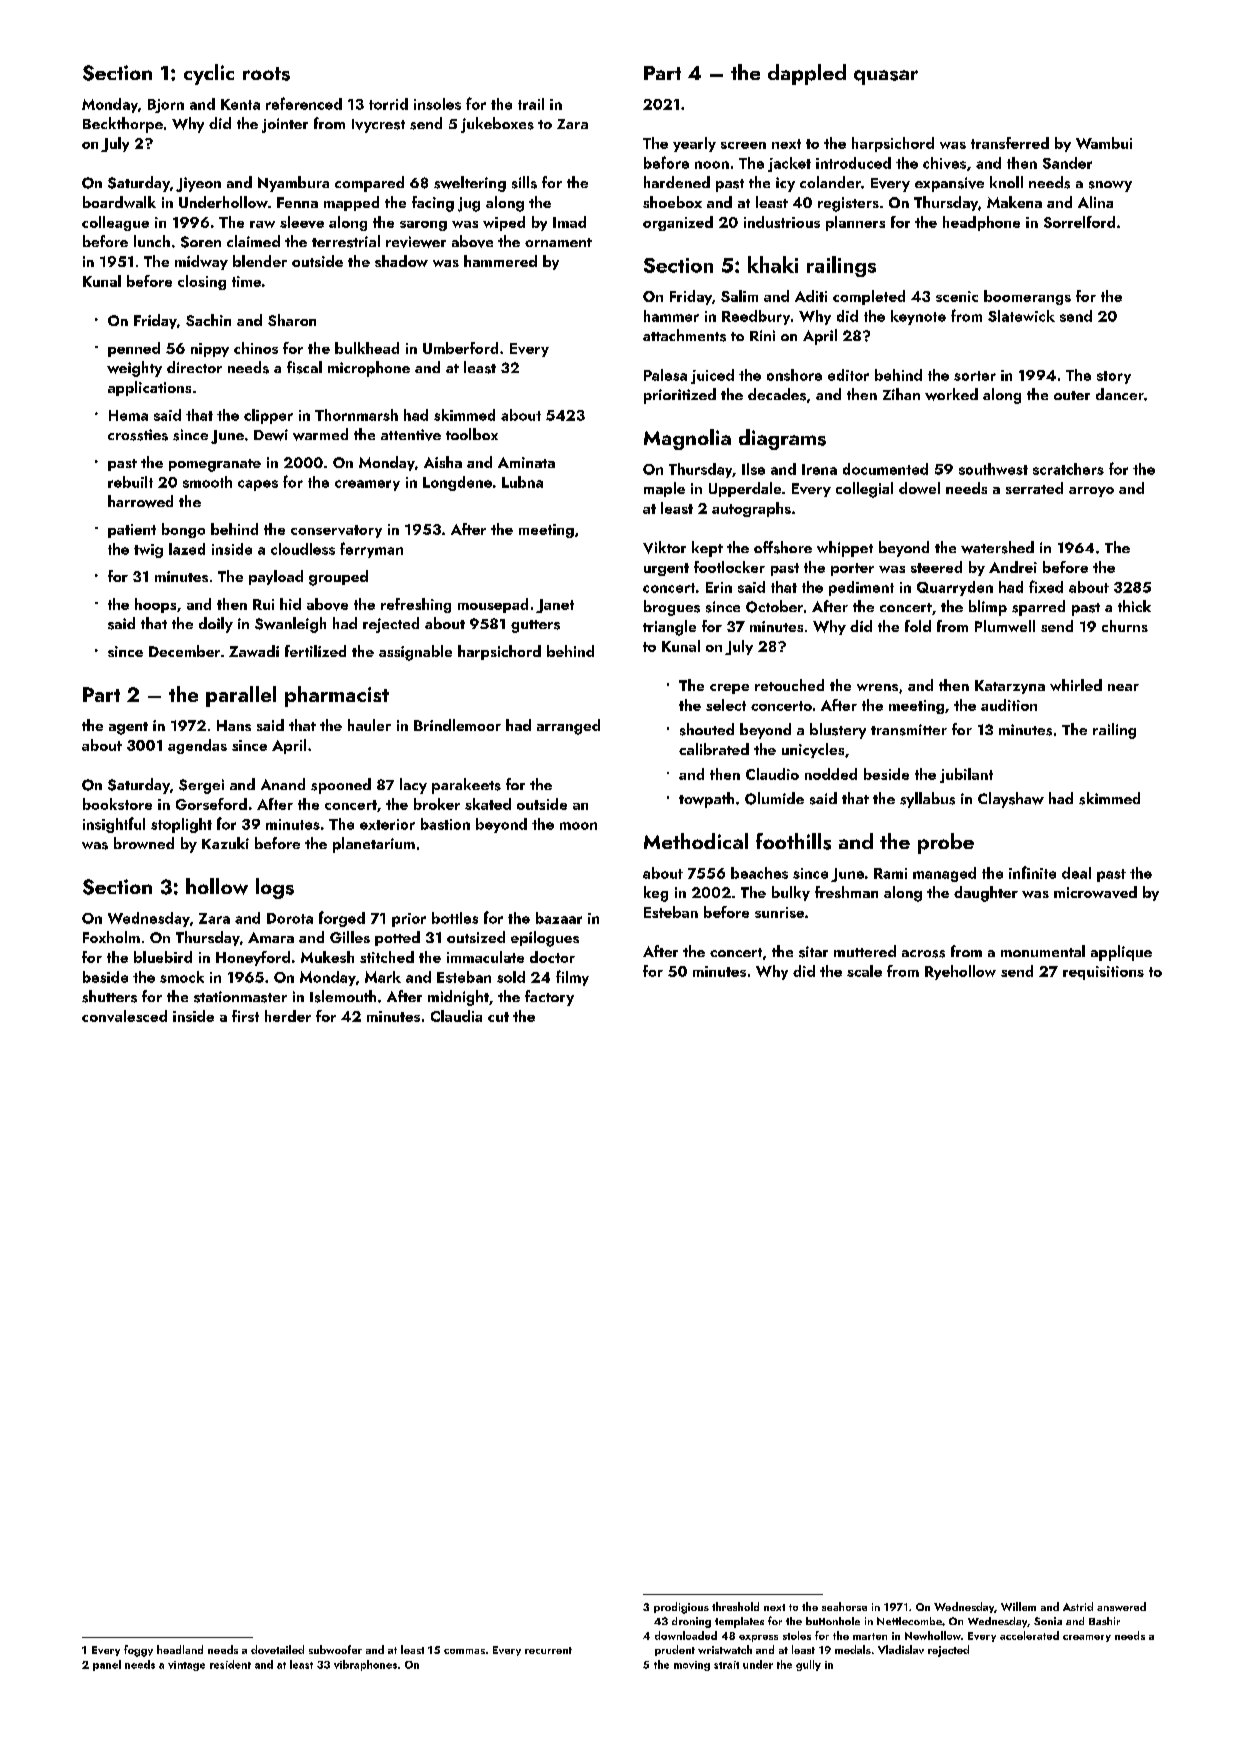  What do you see at coordinates (526, 462) in the page?
I see `Aminata` at bounding box center [526, 462].
